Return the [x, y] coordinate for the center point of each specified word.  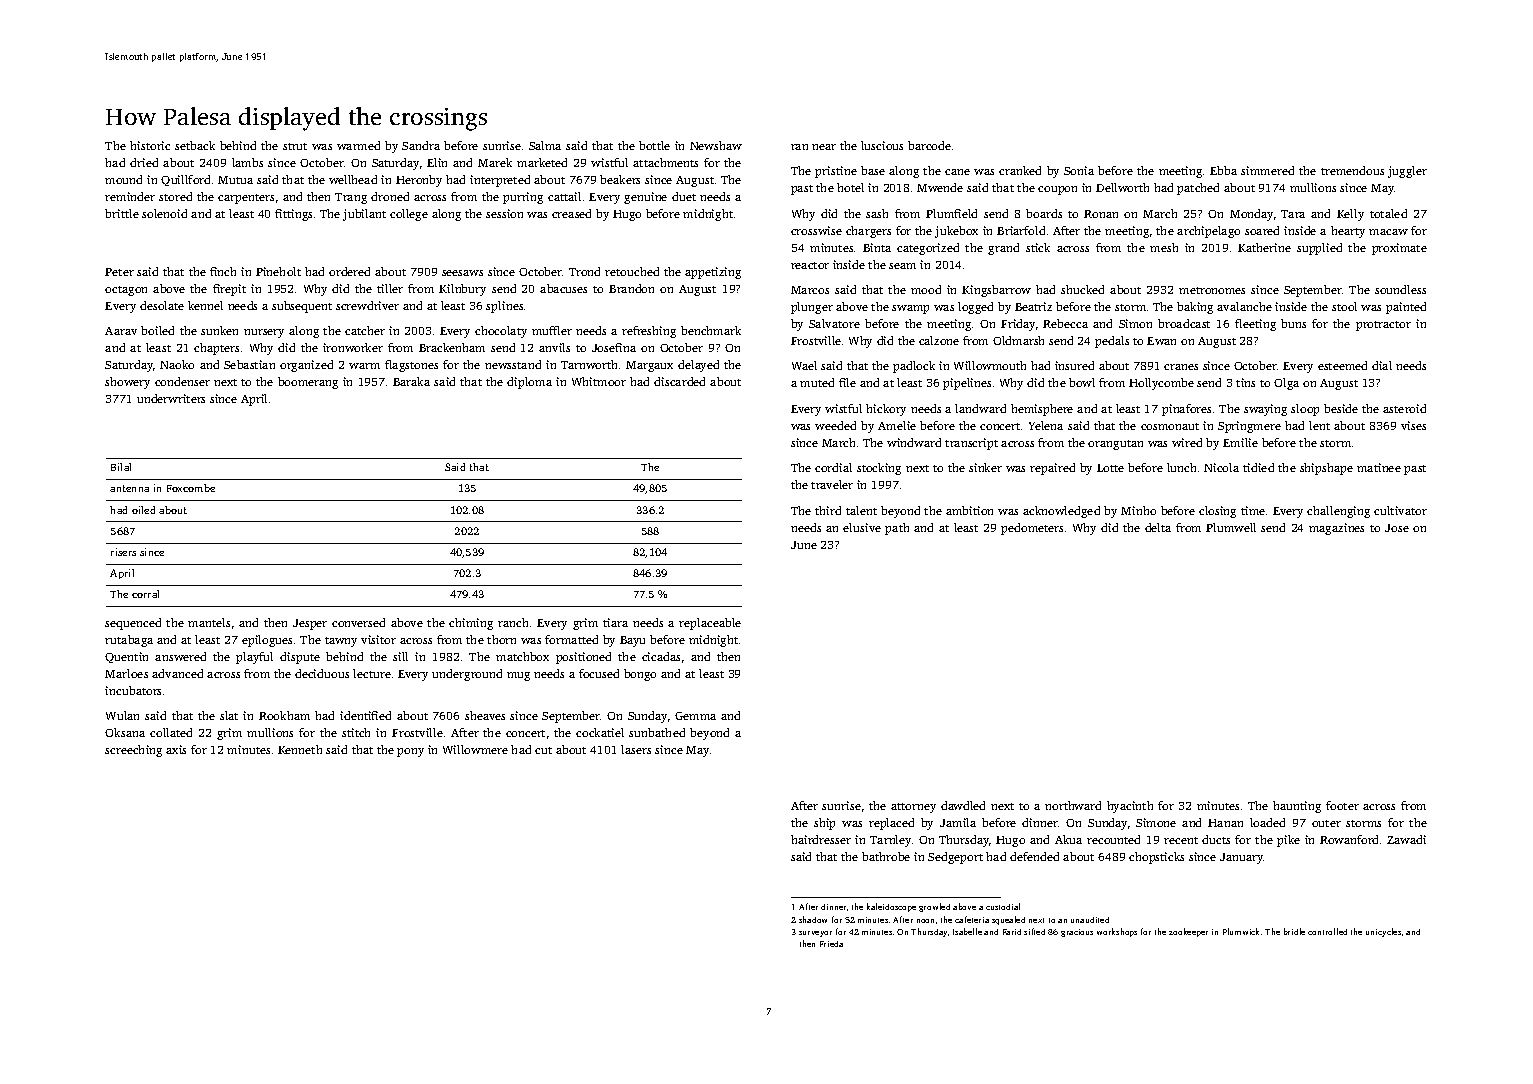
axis [176, 749]
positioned [583, 658]
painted [1406, 308]
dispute [300, 658]
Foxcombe [191, 488]
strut [295, 146]
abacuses [563, 288]
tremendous [1352, 170]
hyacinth [1130, 807]
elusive [862, 527]
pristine [836, 172]
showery [127, 383]
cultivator [1400, 510]
